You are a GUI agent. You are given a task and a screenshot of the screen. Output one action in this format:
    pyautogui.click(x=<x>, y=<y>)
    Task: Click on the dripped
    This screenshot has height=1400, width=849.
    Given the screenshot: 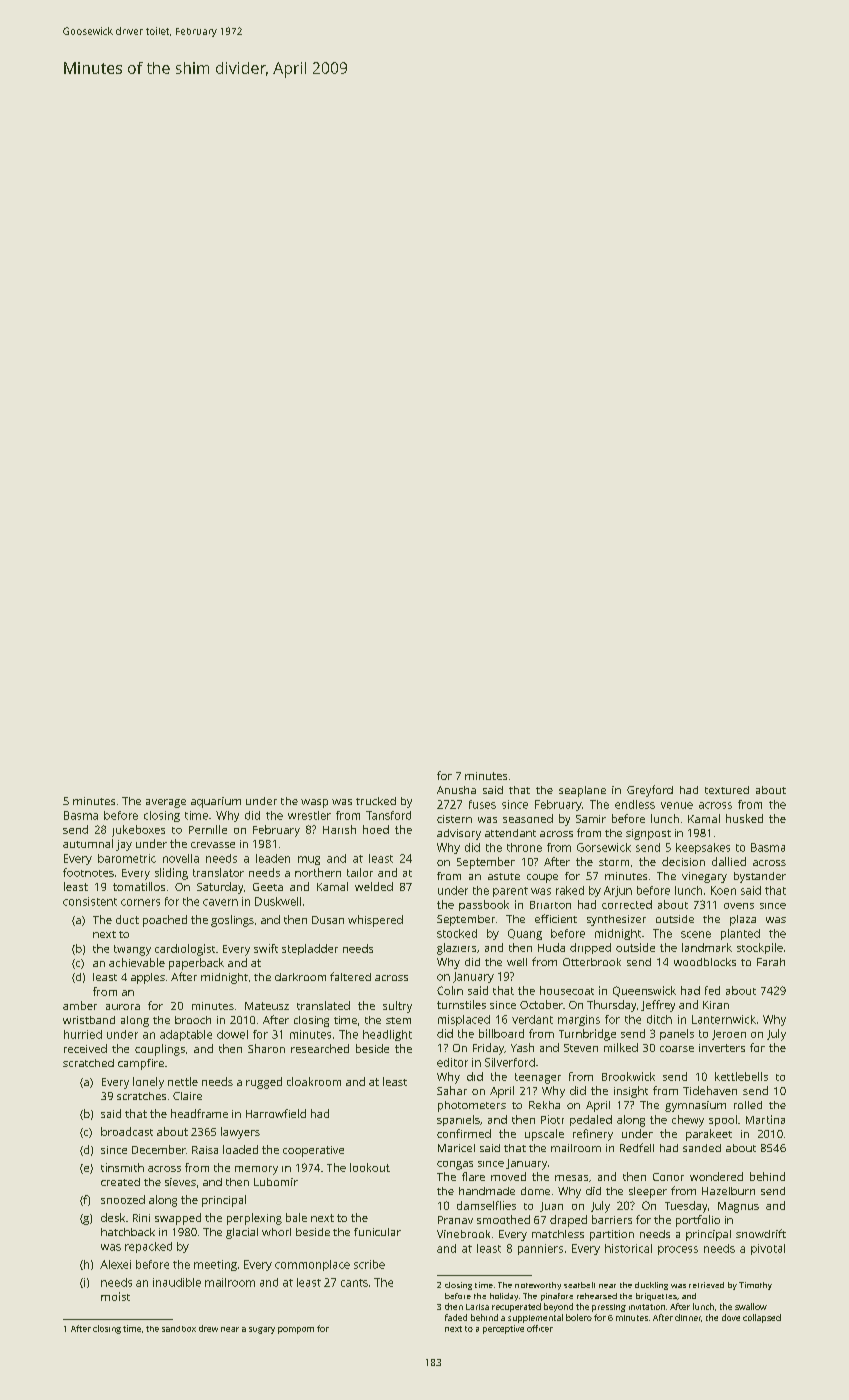 What is the action you would take?
    pyautogui.click(x=590, y=948)
